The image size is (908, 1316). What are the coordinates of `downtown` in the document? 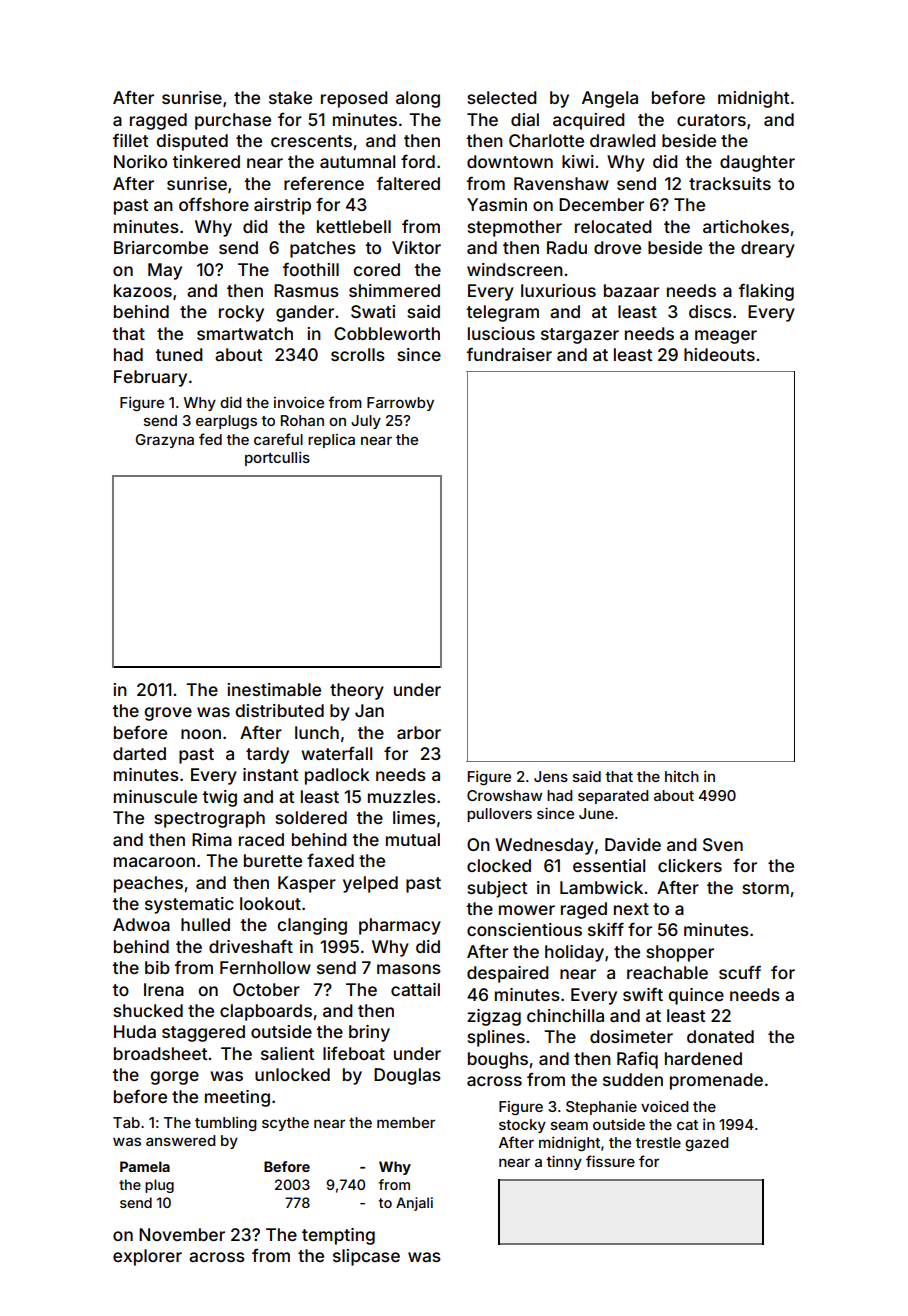 It's located at (510, 161).
